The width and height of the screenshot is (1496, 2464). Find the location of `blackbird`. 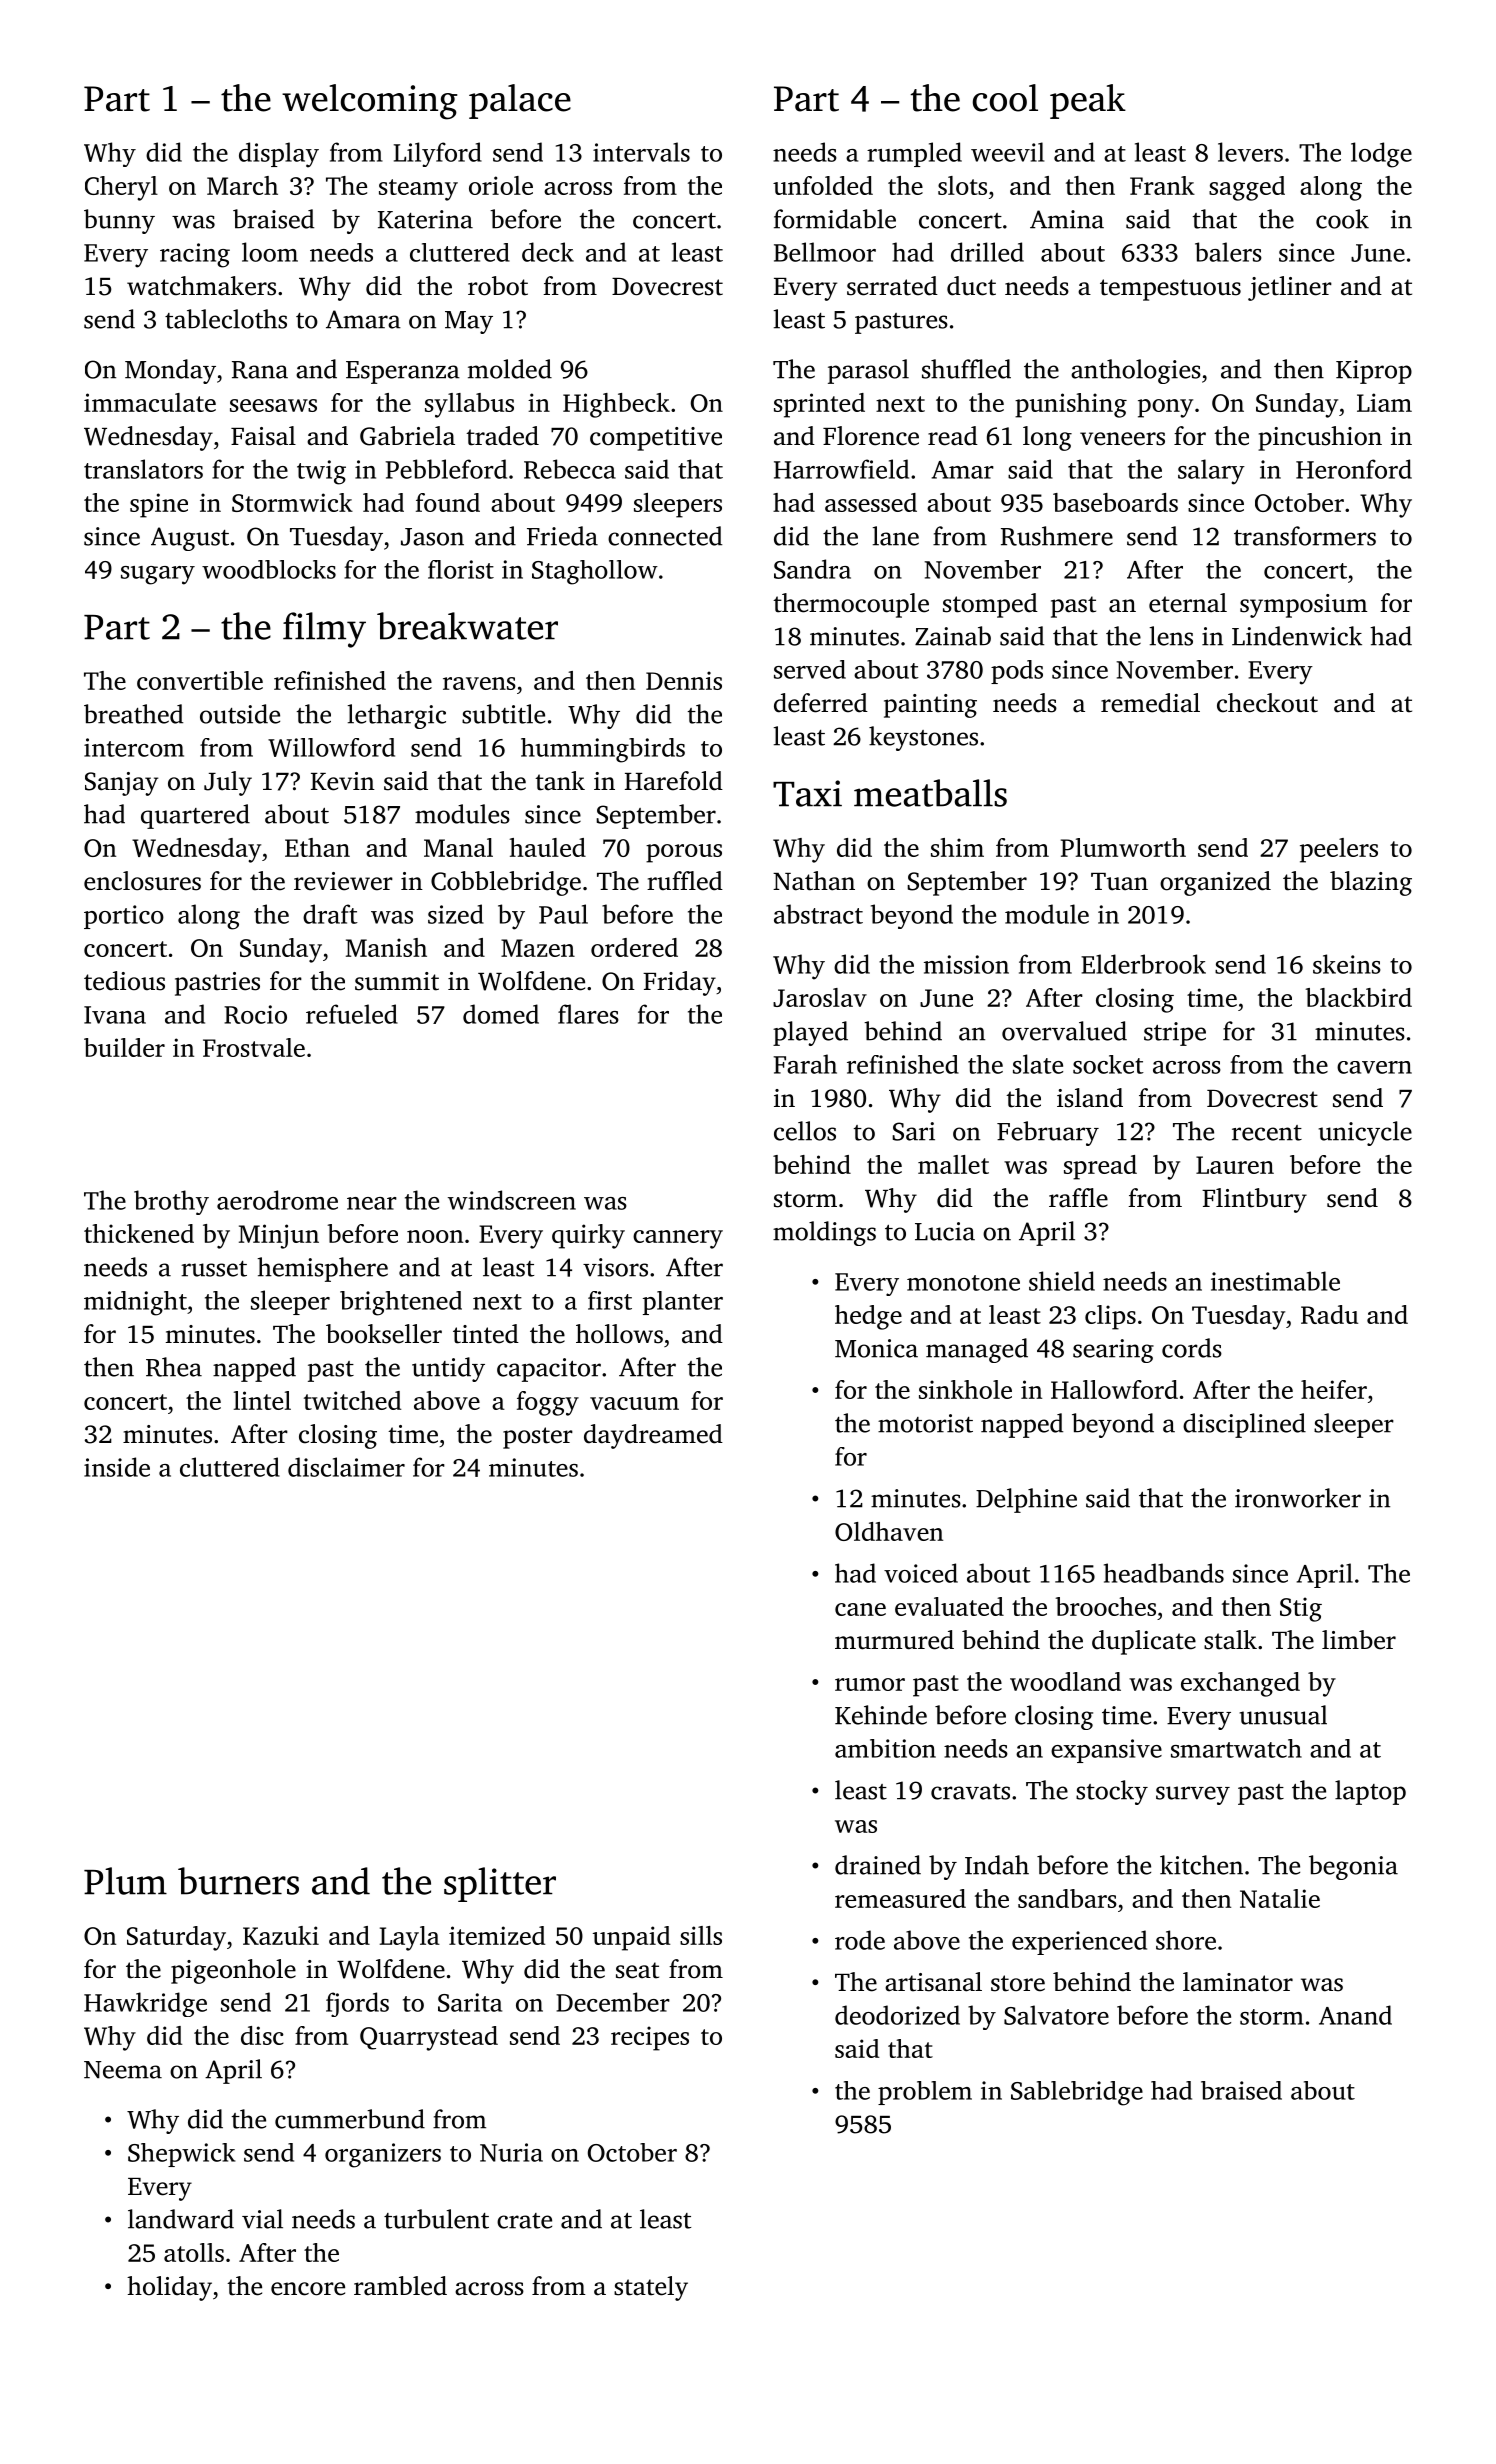

blackbird is located at coordinates (1358, 997).
